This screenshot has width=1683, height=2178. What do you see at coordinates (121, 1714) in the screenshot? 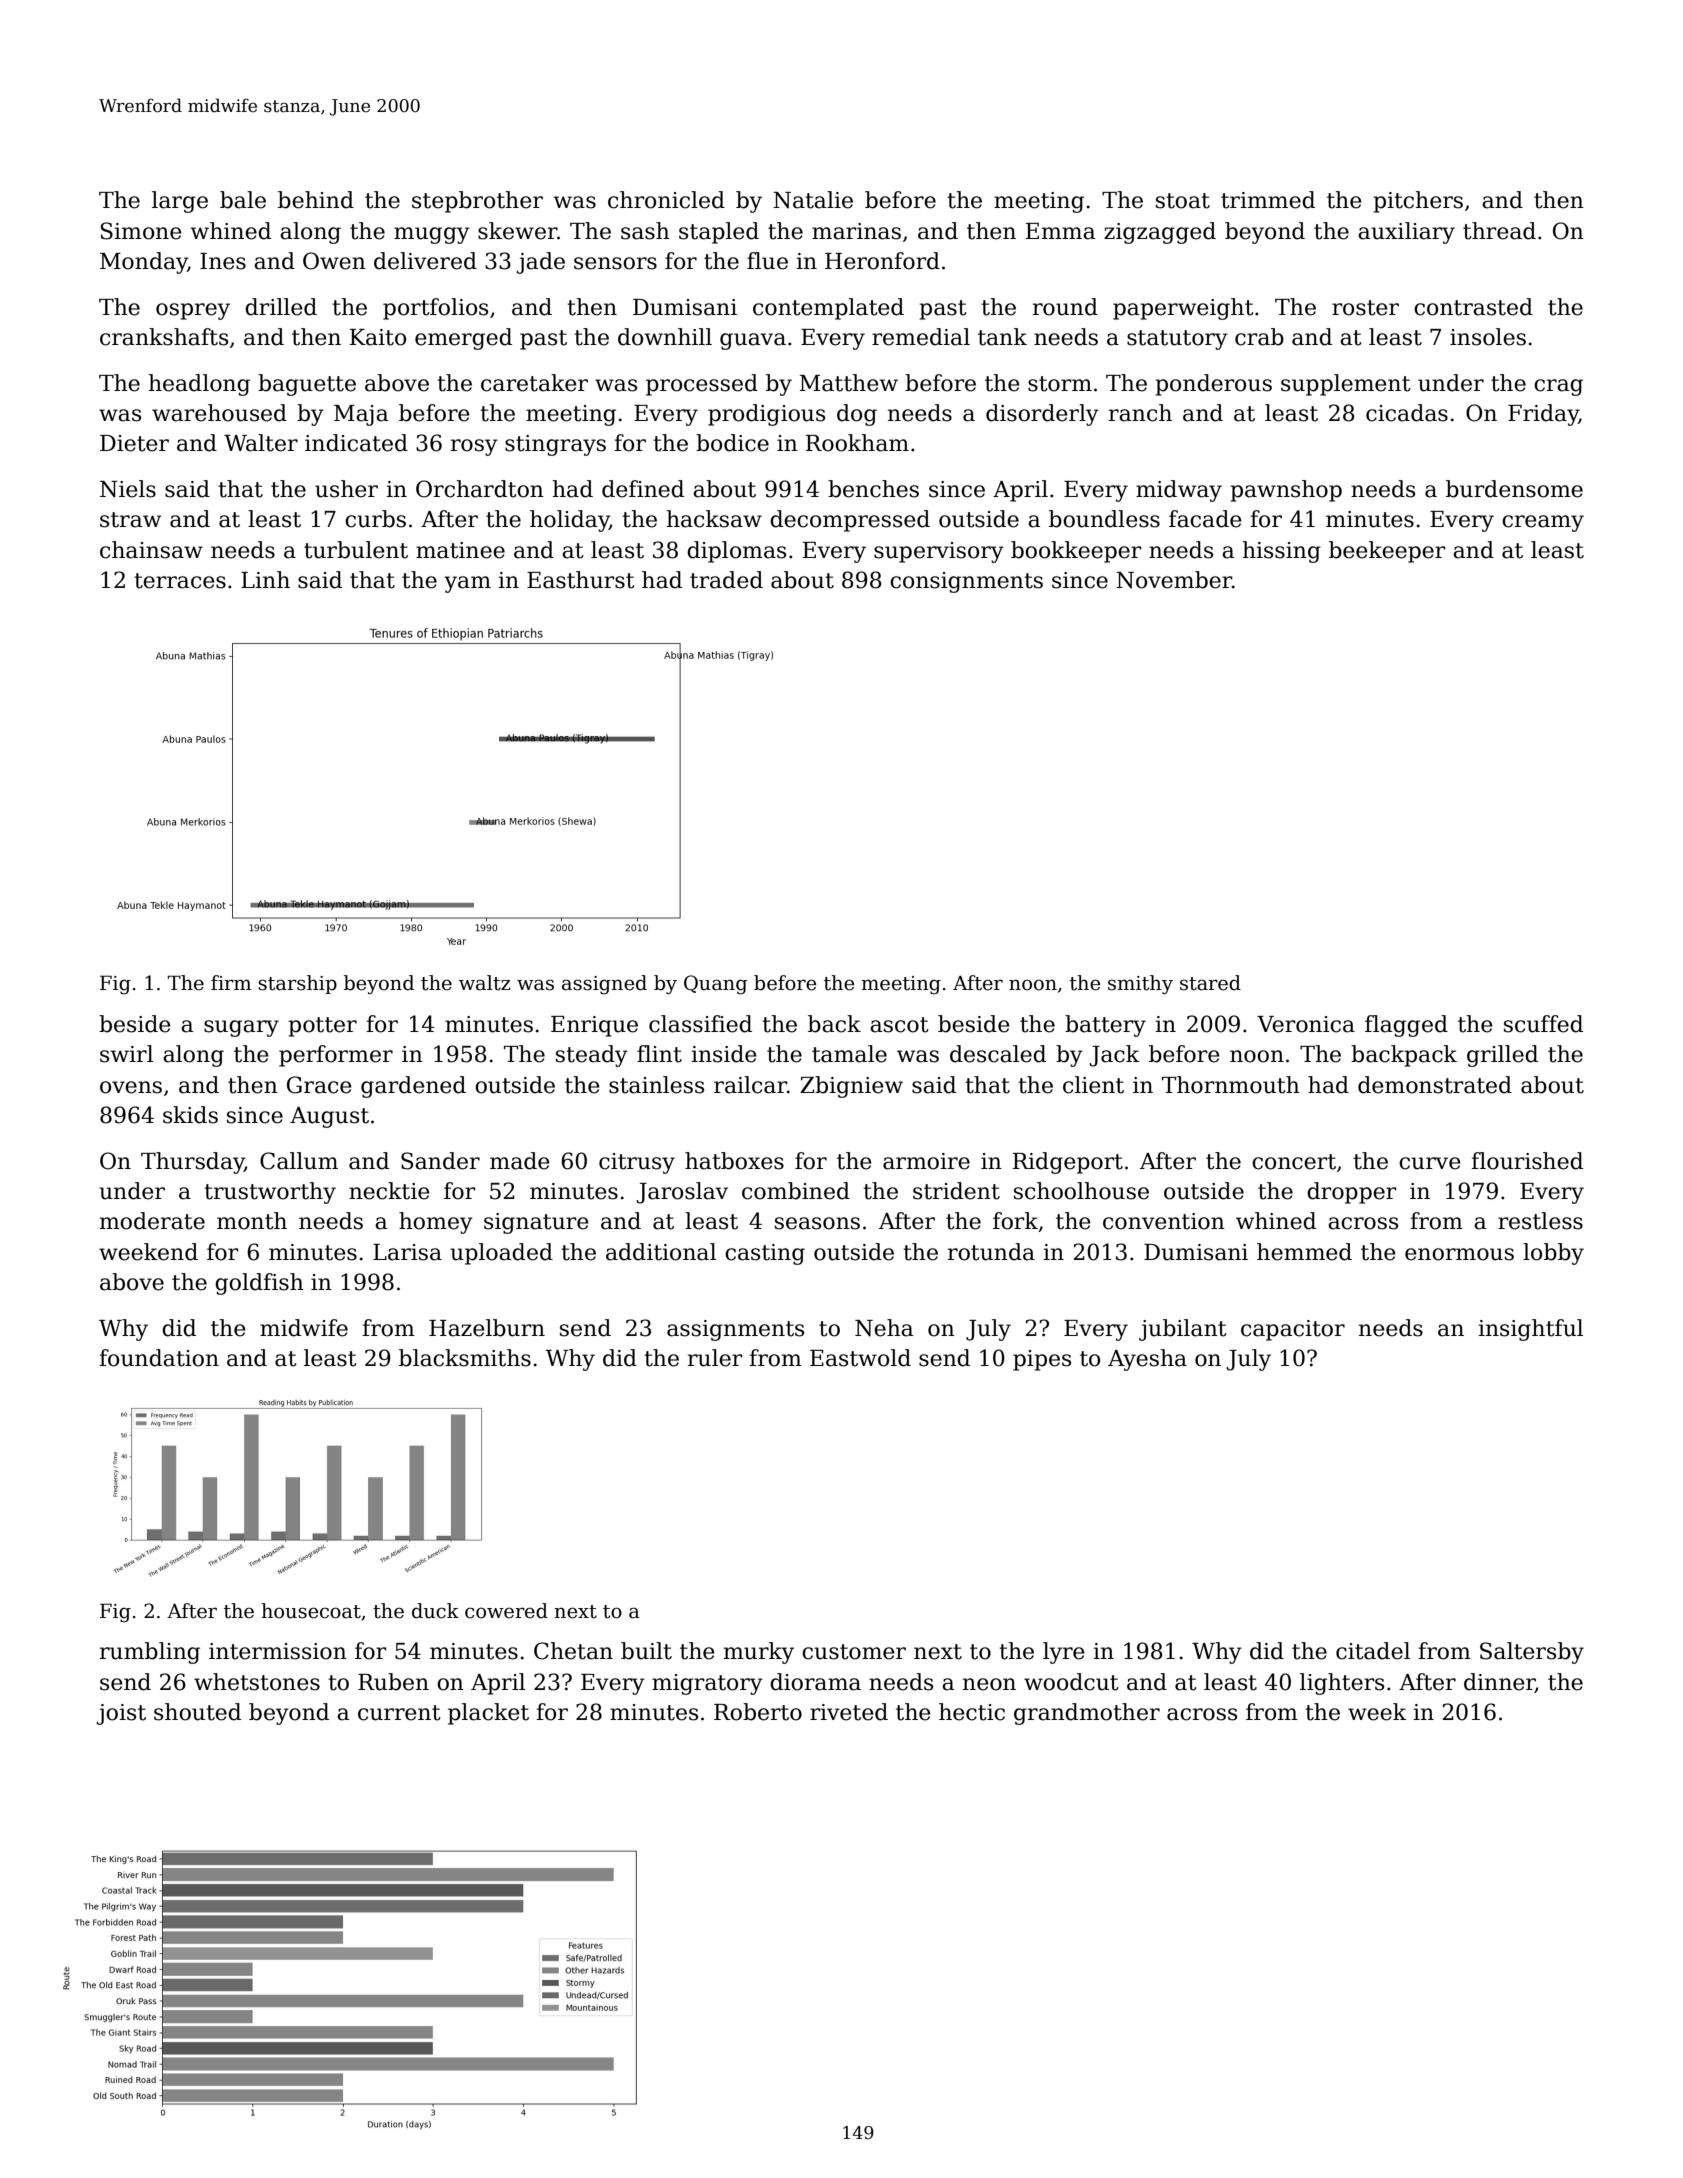
I see `joist` at bounding box center [121, 1714].
